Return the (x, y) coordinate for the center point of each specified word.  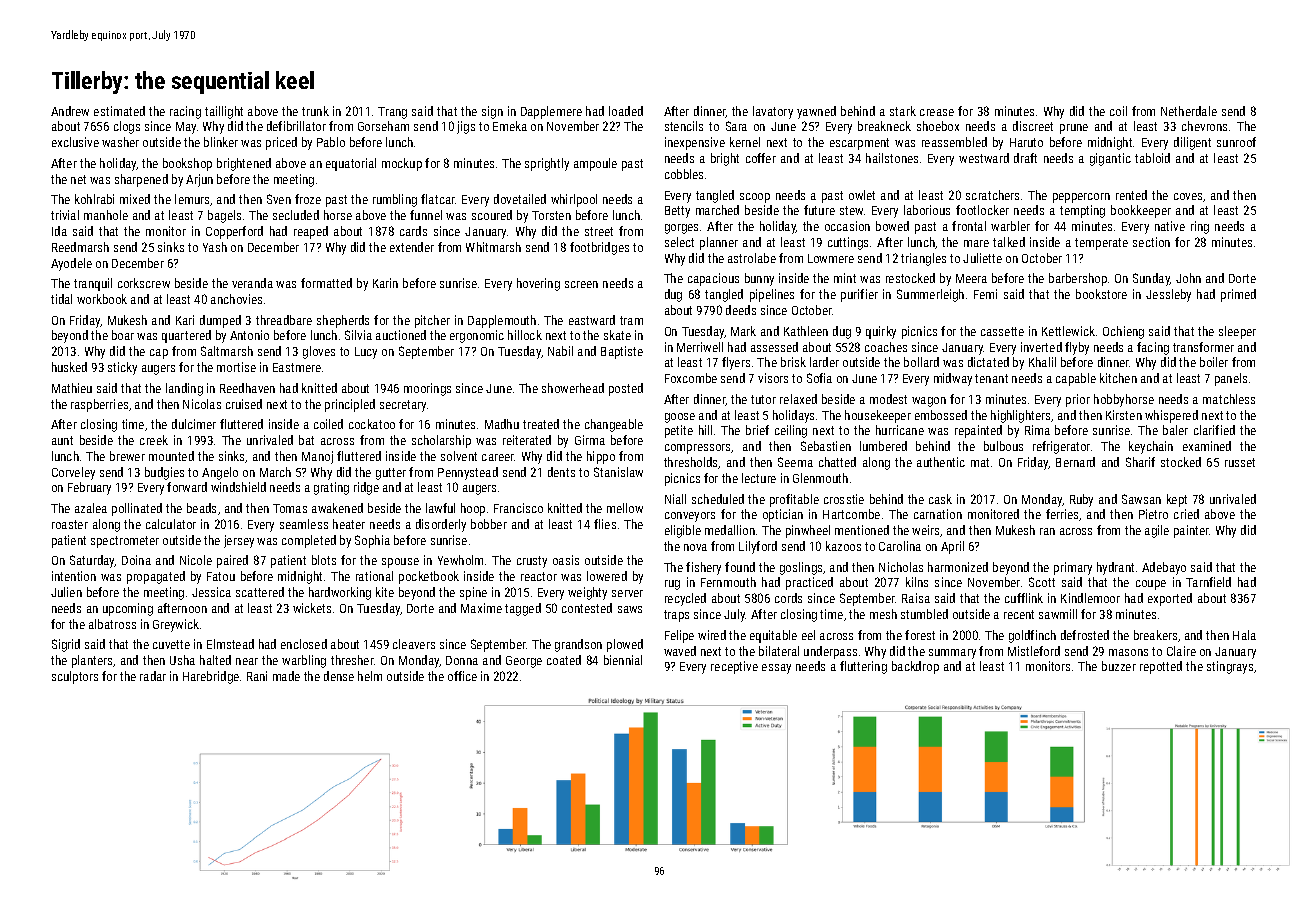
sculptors (75, 677)
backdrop (915, 667)
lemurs (192, 199)
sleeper (1237, 332)
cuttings (848, 243)
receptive (734, 667)
